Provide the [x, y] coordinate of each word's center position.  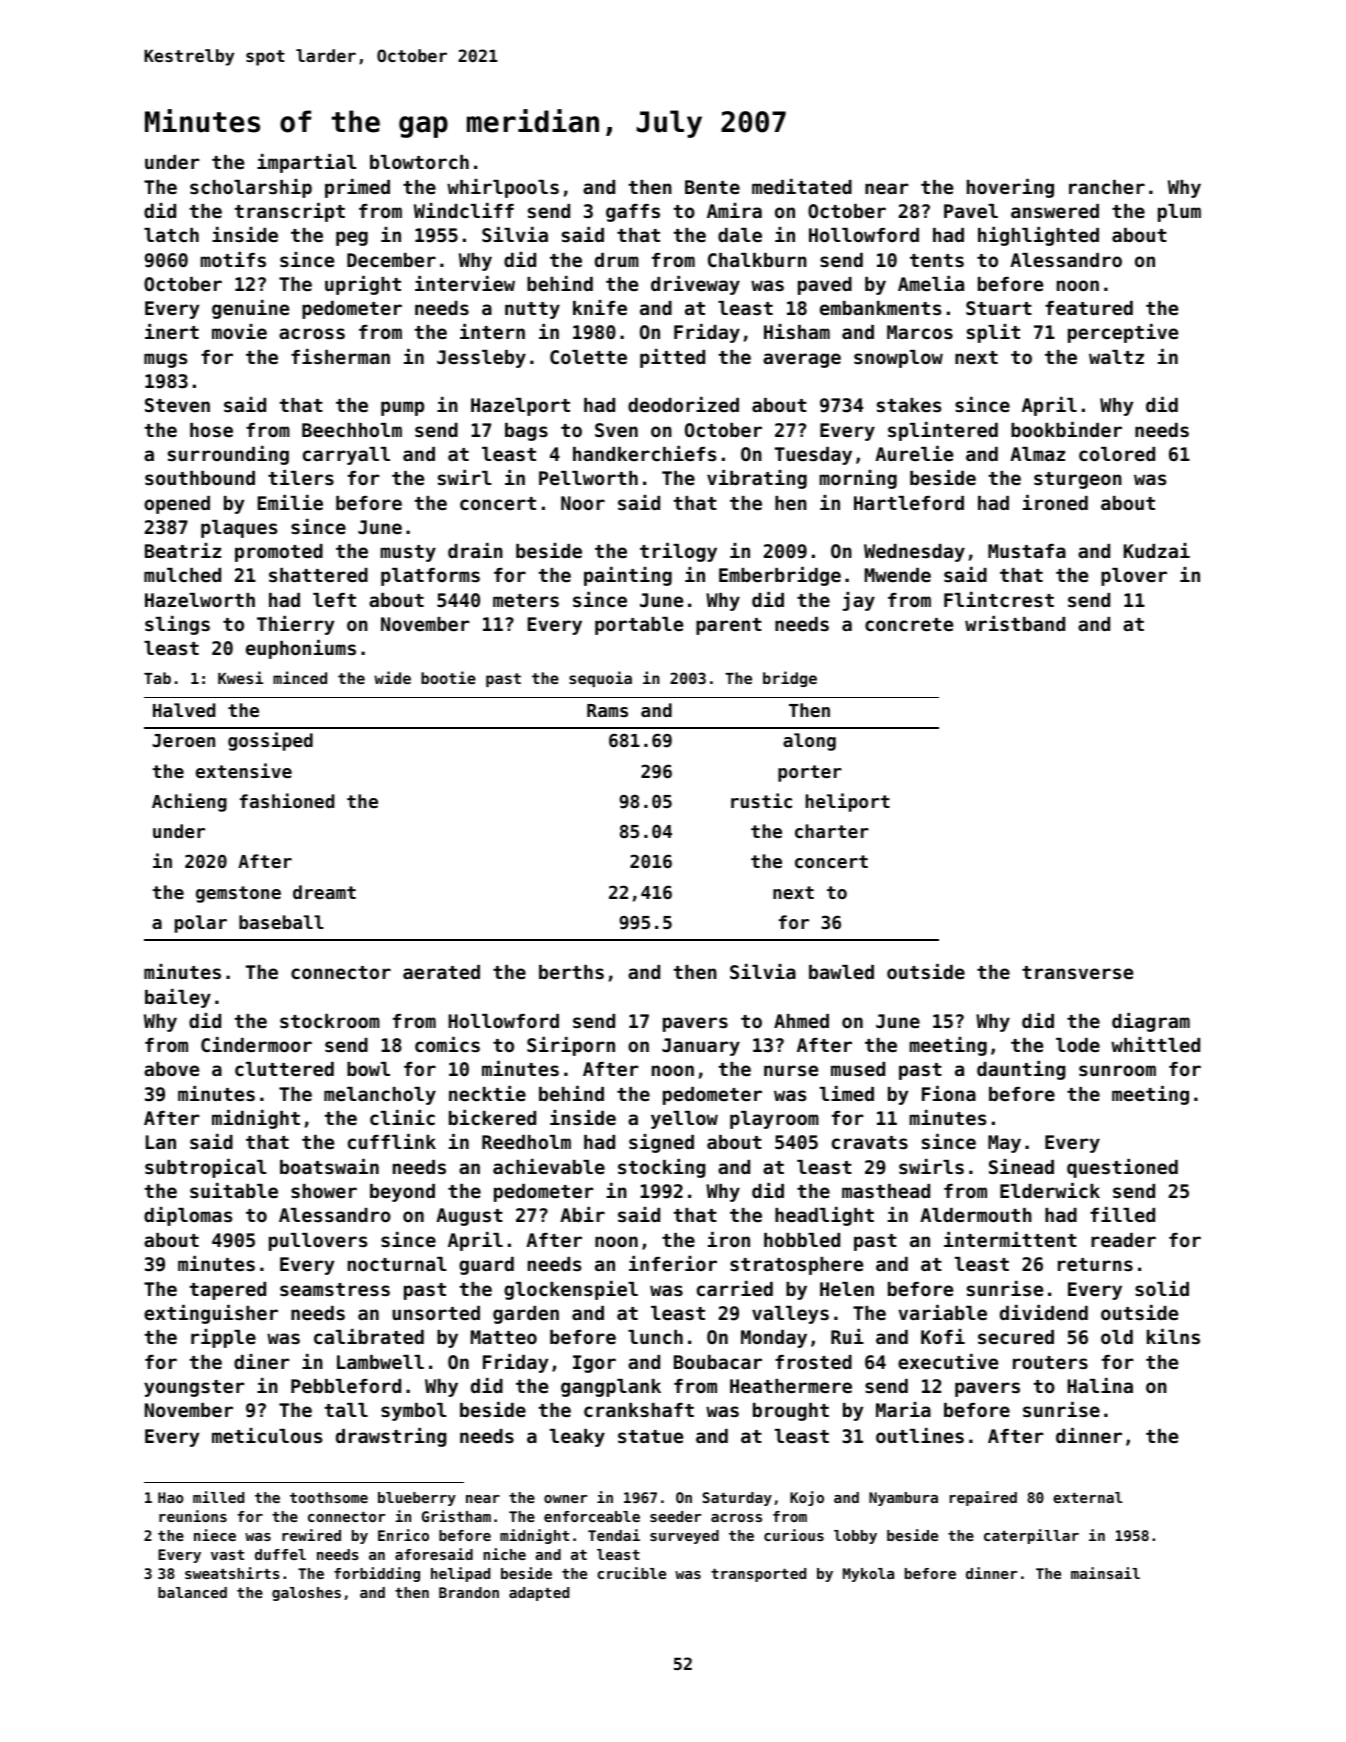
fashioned [287, 800]
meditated [802, 186]
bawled [841, 972]
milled [218, 1497]
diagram [1151, 1022]
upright [363, 285]
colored [1117, 454]
